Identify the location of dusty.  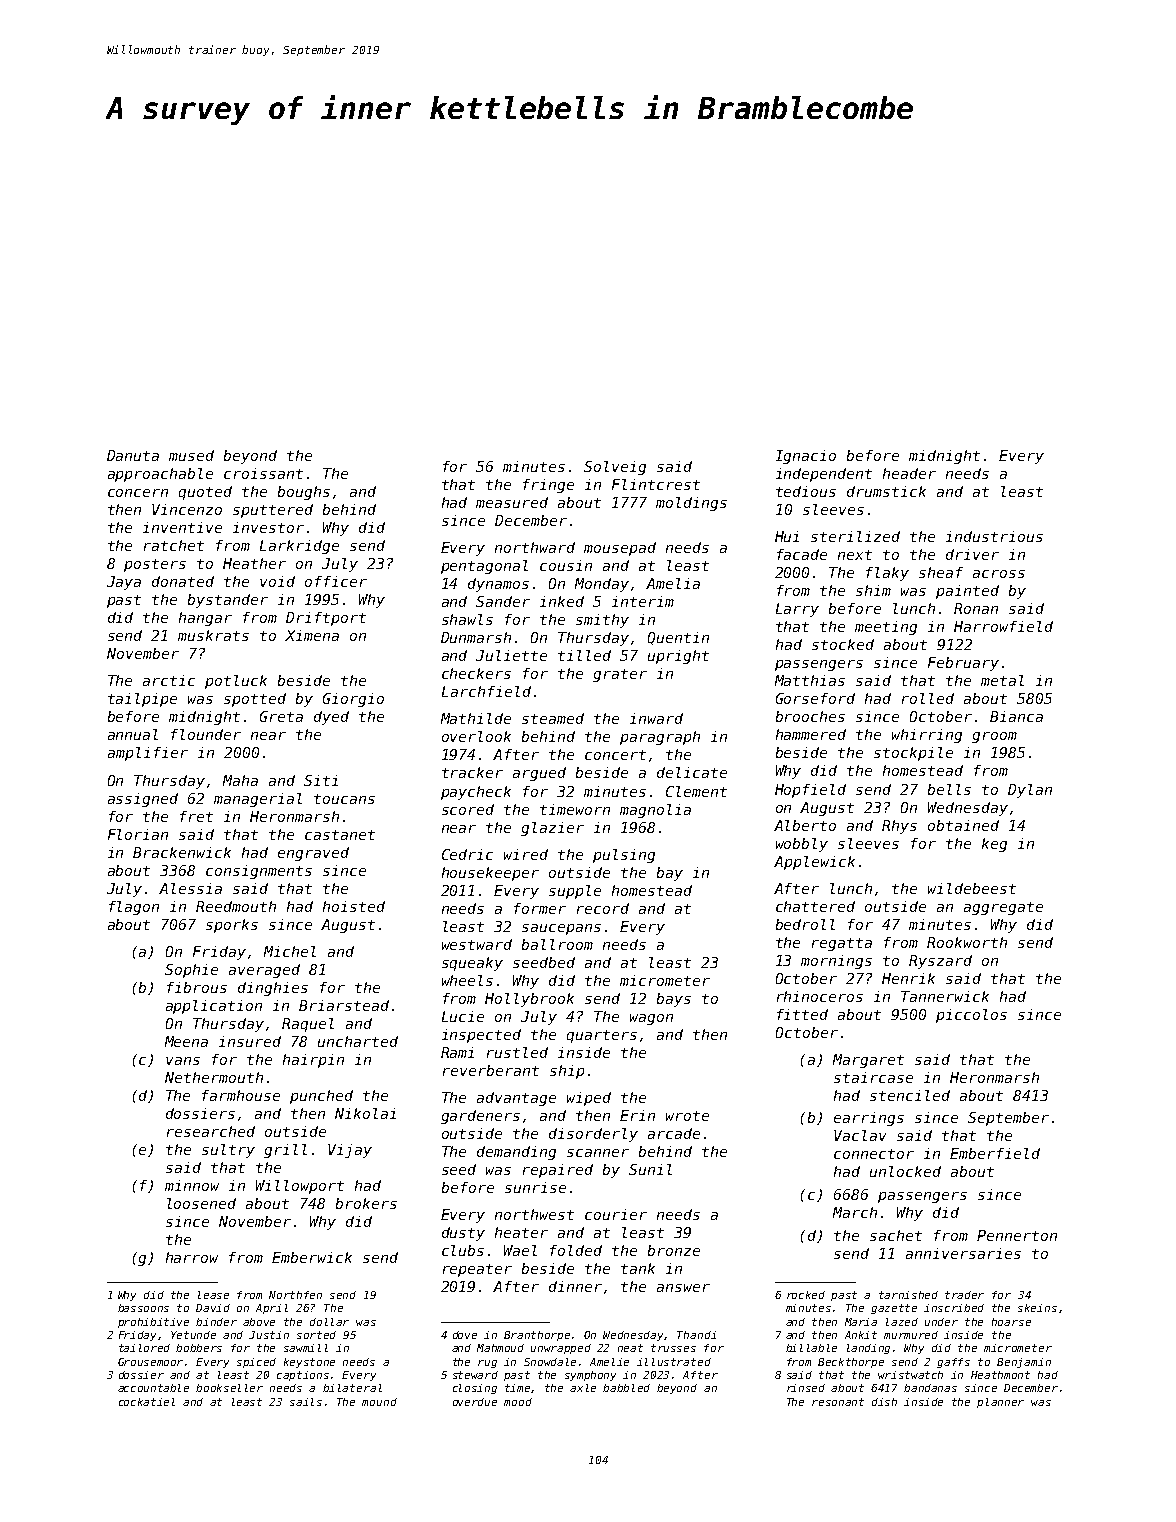
(463, 1234).
